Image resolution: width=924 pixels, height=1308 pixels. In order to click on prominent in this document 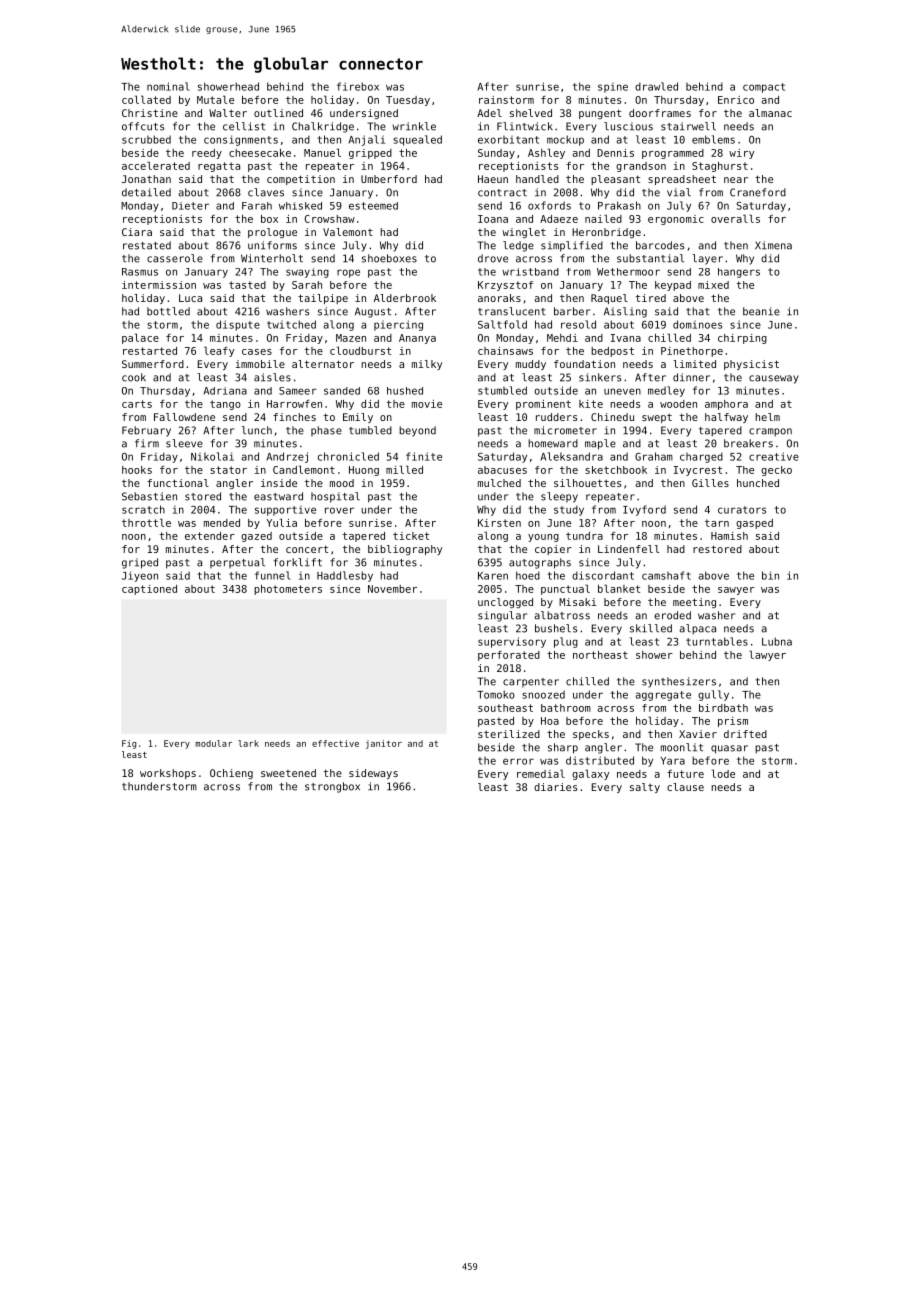, I will do `click(543, 405)`.
